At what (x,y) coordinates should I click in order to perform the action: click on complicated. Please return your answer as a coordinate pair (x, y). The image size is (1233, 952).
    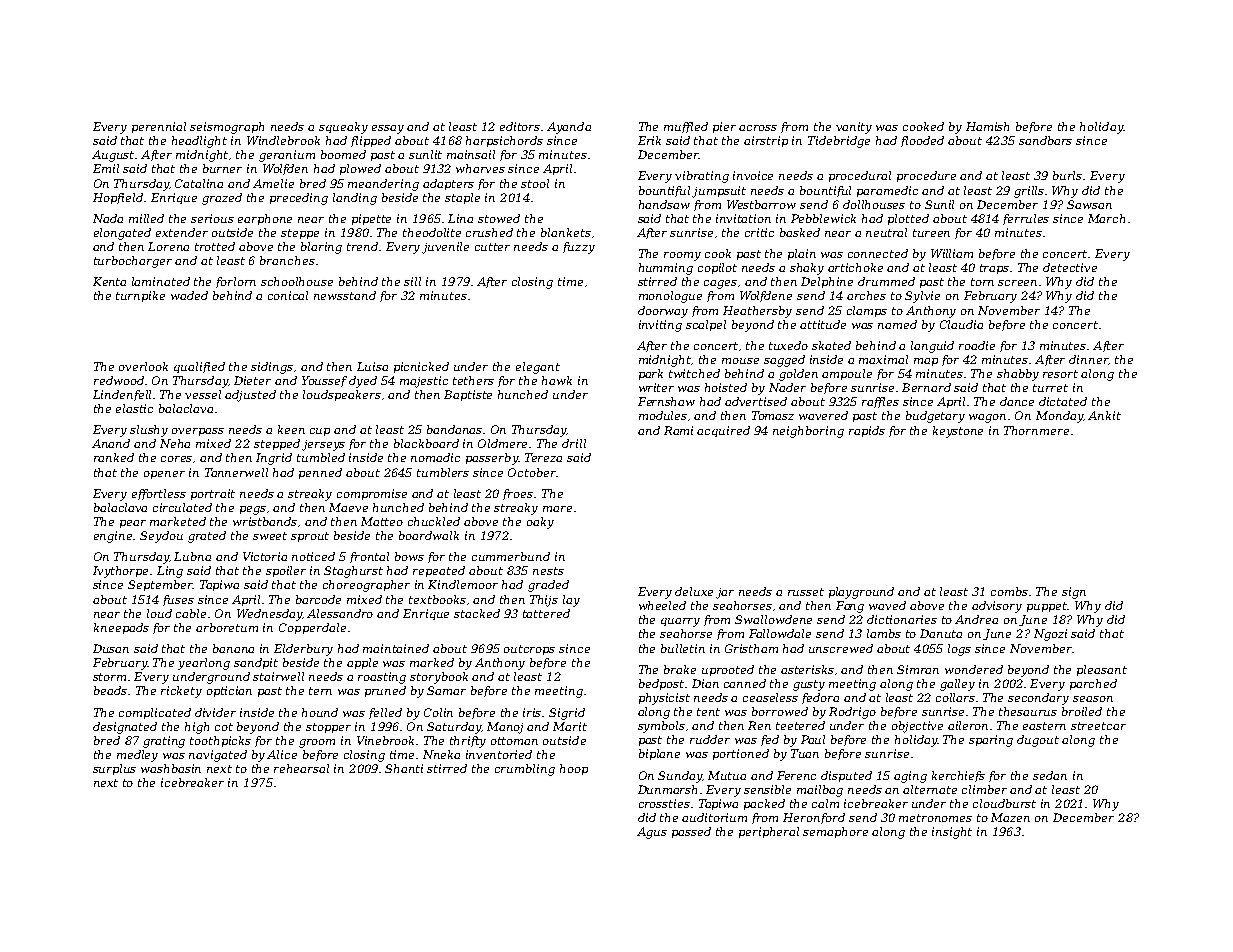
    Looking at the image, I should click on (155, 713).
